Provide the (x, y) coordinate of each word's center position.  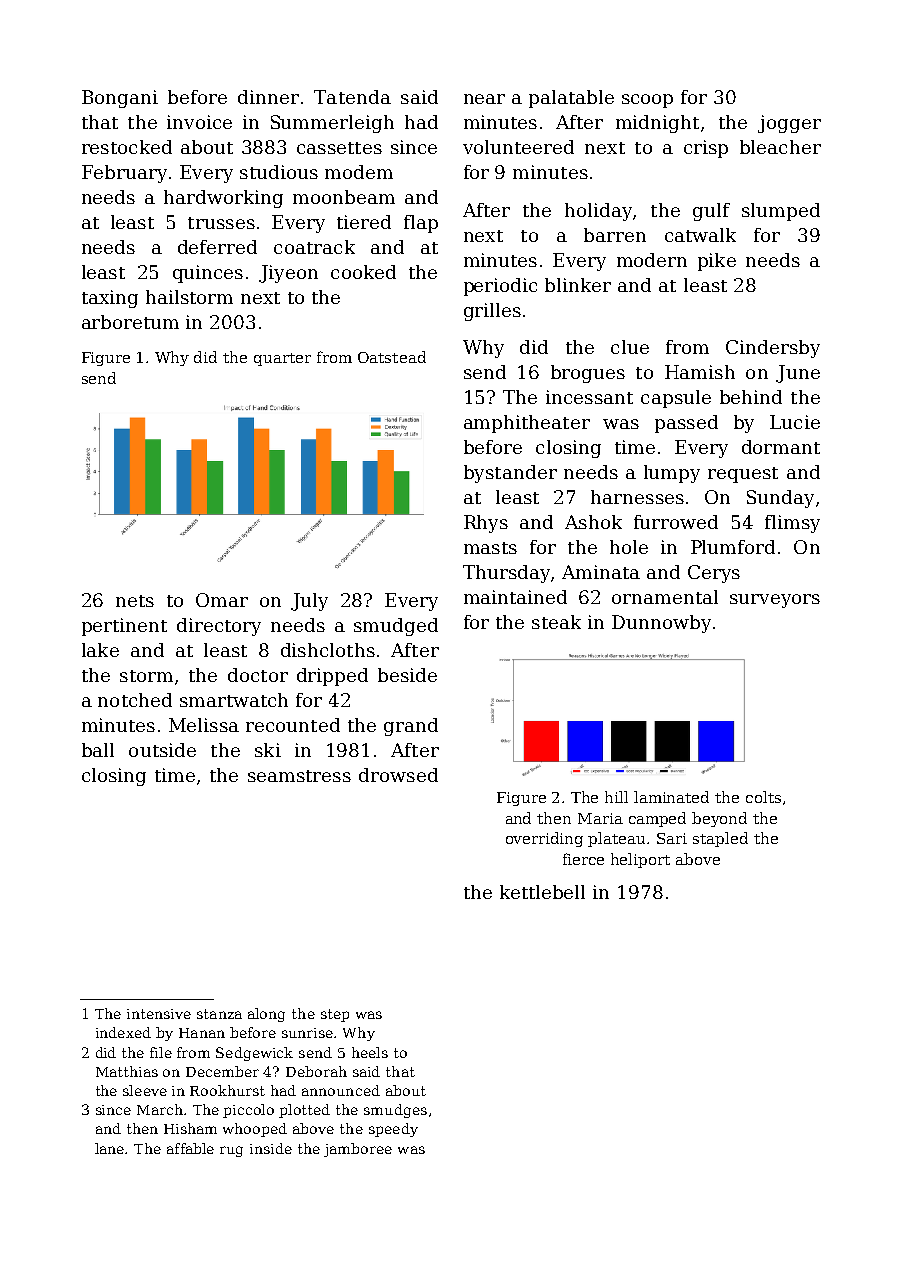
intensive (159, 1014)
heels (370, 1052)
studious (279, 172)
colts (763, 797)
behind (751, 397)
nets (135, 601)
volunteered (518, 147)
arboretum (130, 322)
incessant (589, 397)
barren (615, 235)
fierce (583, 859)
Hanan (202, 1033)
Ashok (593, 522)
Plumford (733, 547)
